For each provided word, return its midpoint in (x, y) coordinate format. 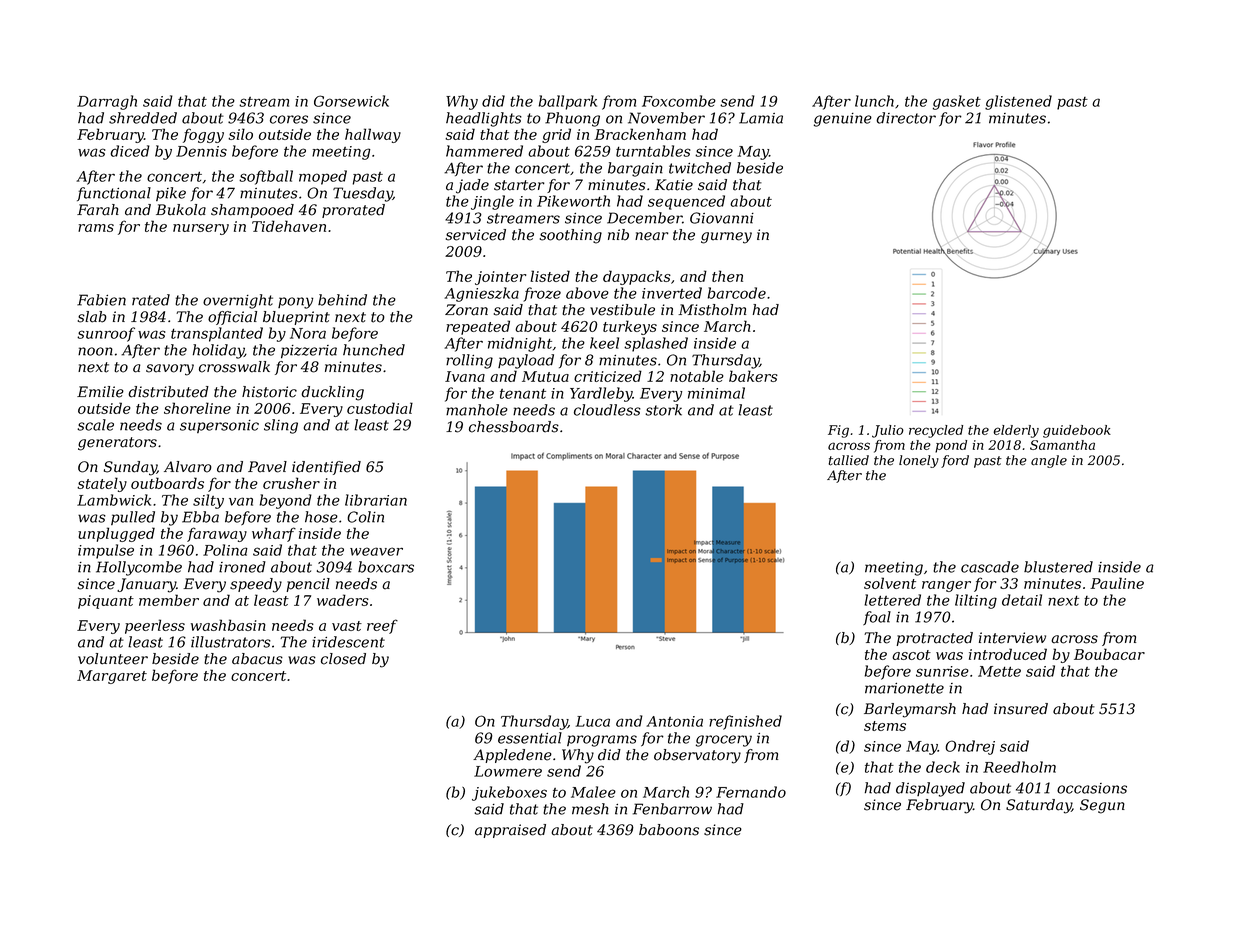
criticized (608, 376)
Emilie (100, 392)
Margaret (112, 677)
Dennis (201, 151)
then (727, 276)
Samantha (1062, 445)
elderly (1016, 431)
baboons (669, 830)
